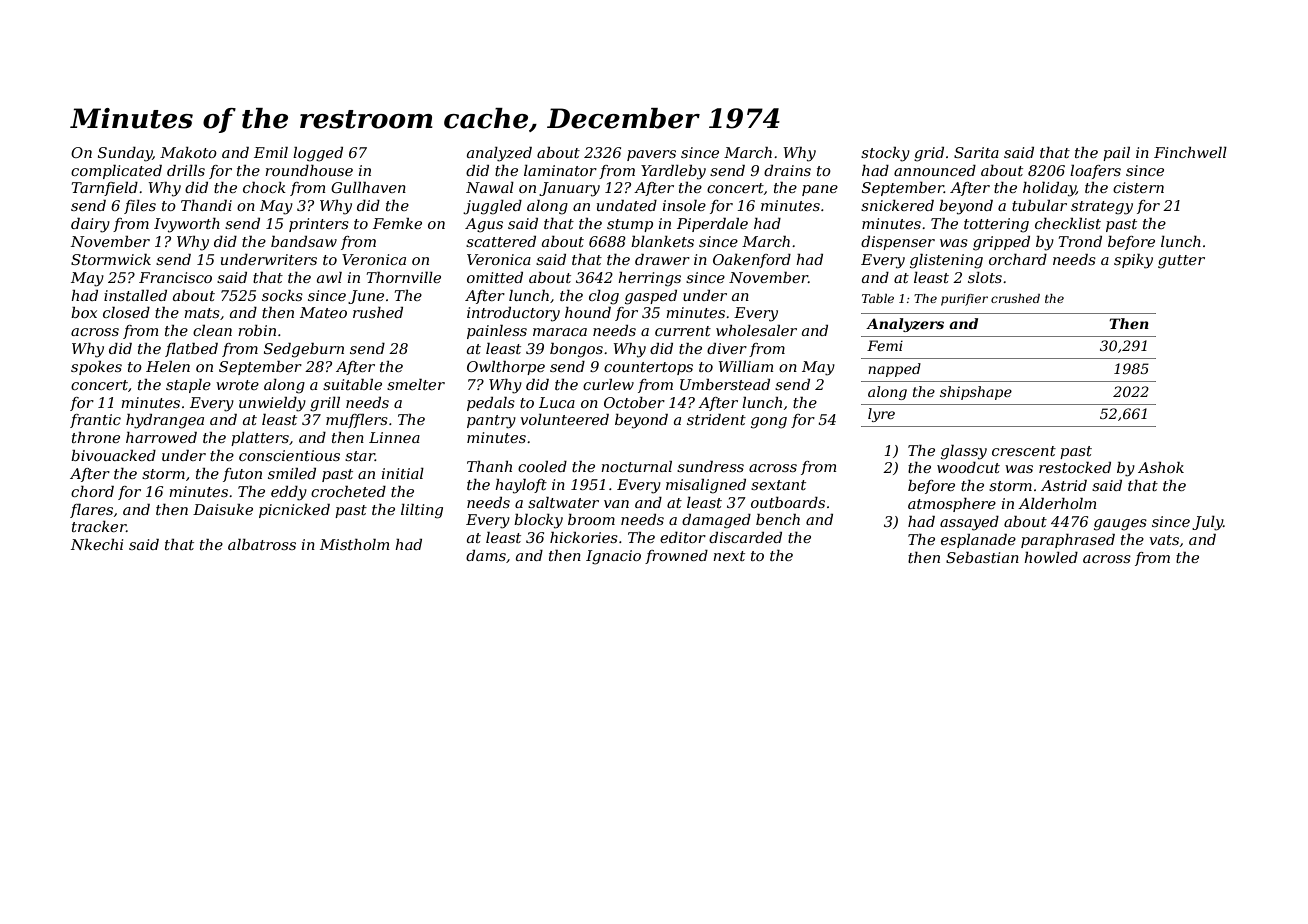 The image size is (1308, 924). What do you see at coordinates (706, 486) in the page?
I see `misaligned` at bounding box center [706, 486].
